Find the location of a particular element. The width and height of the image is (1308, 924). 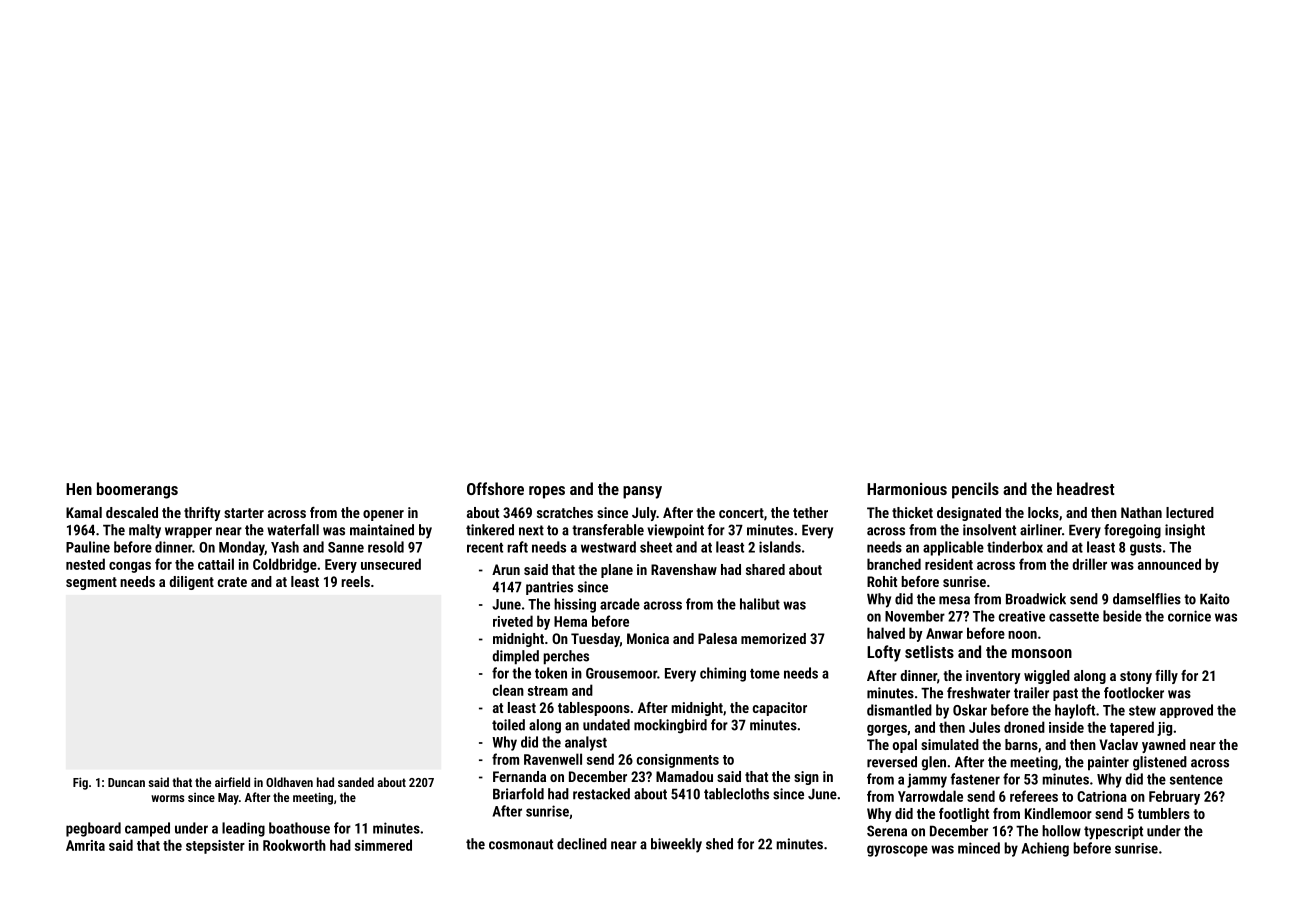

Amrita is located at coordinates (85, 845).
